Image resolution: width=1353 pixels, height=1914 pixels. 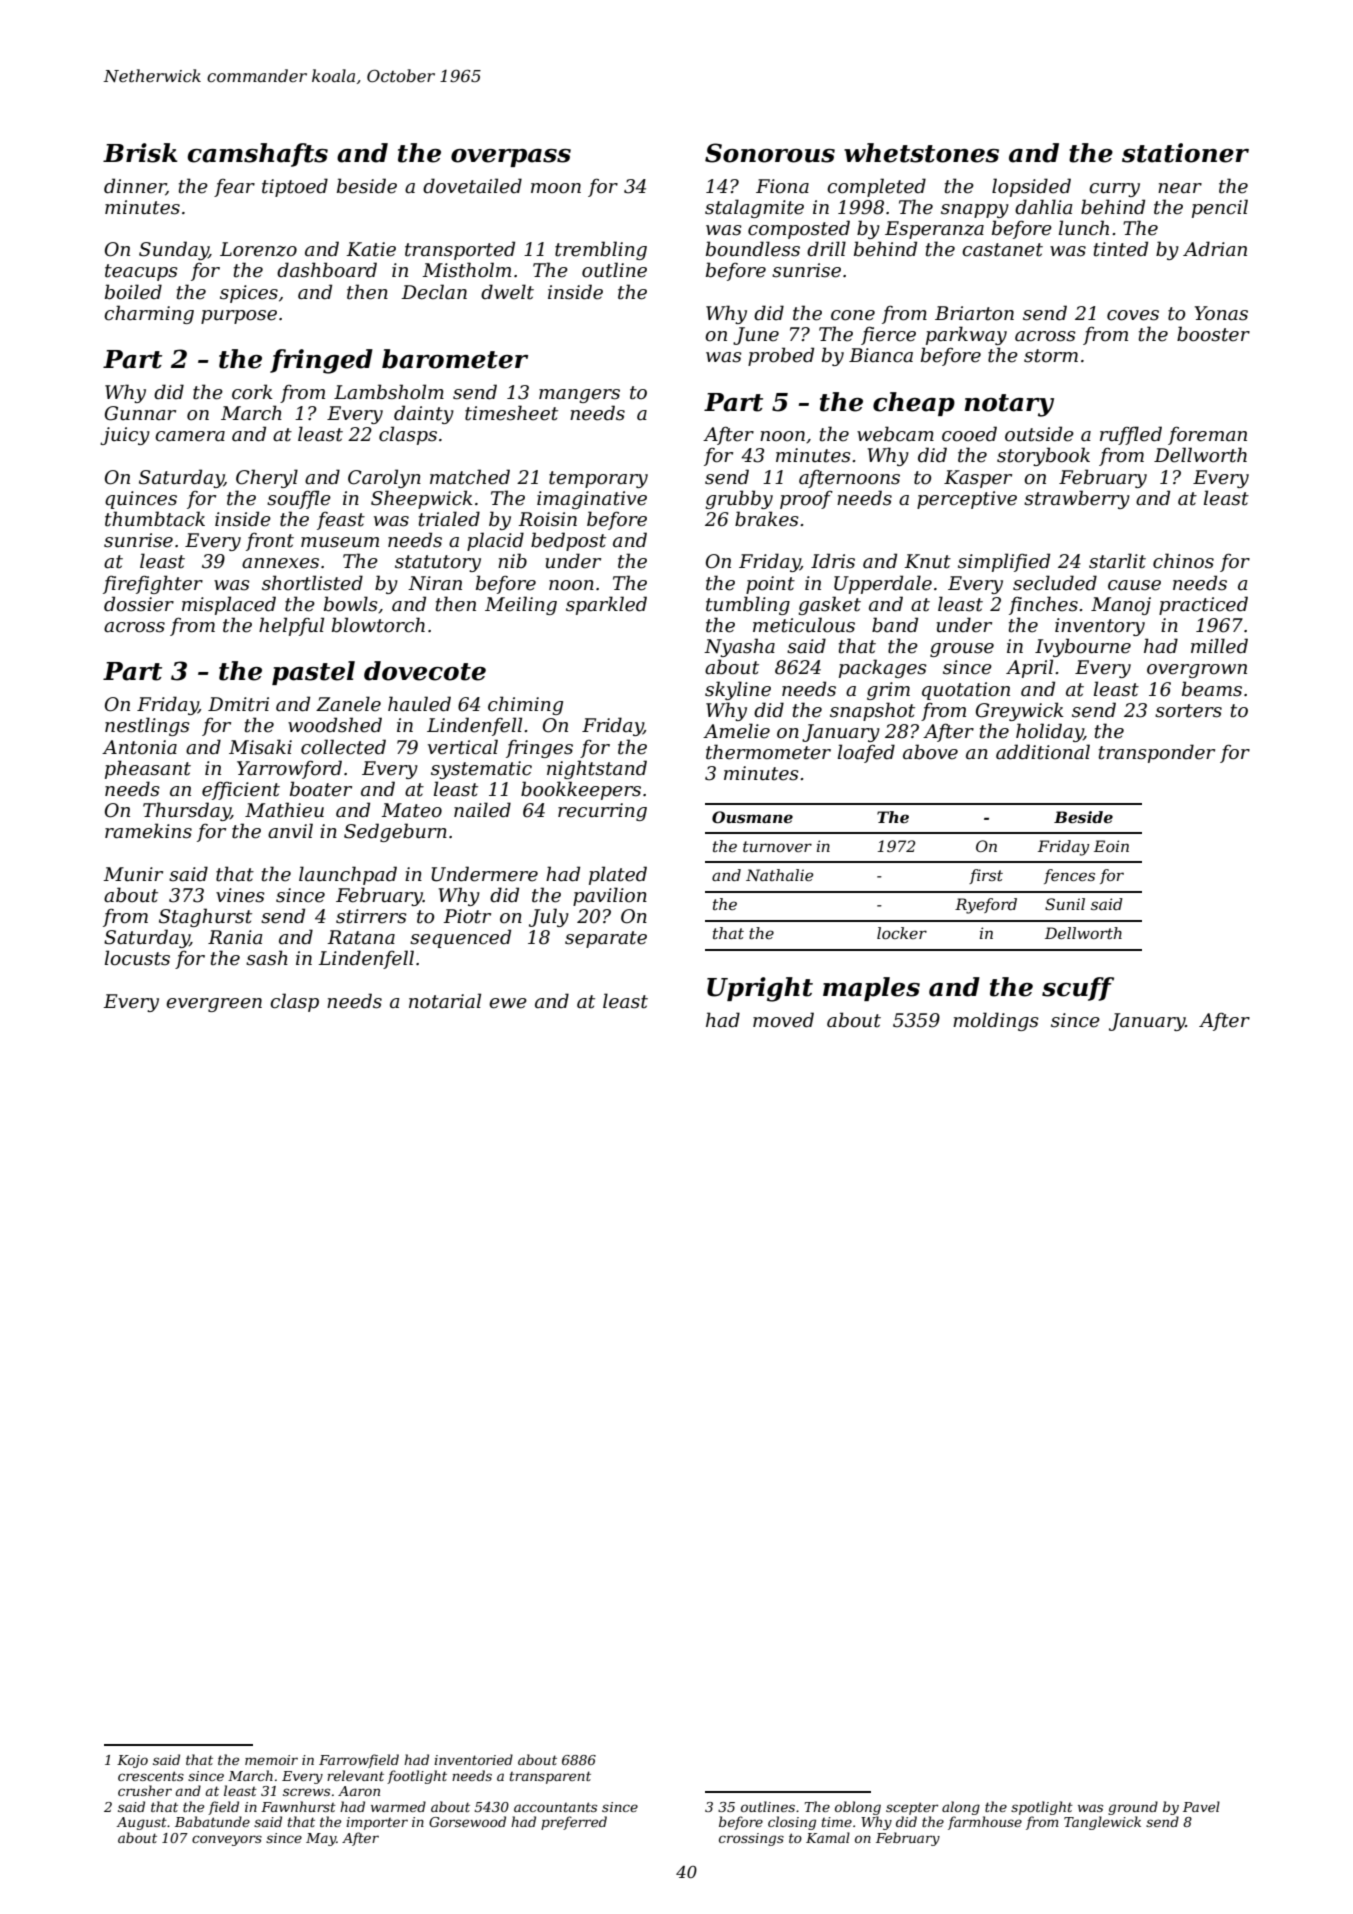 What do you see at coordinates (550, 1777) in the document?
I see `transparent` at bounding box center [550, 1777].
